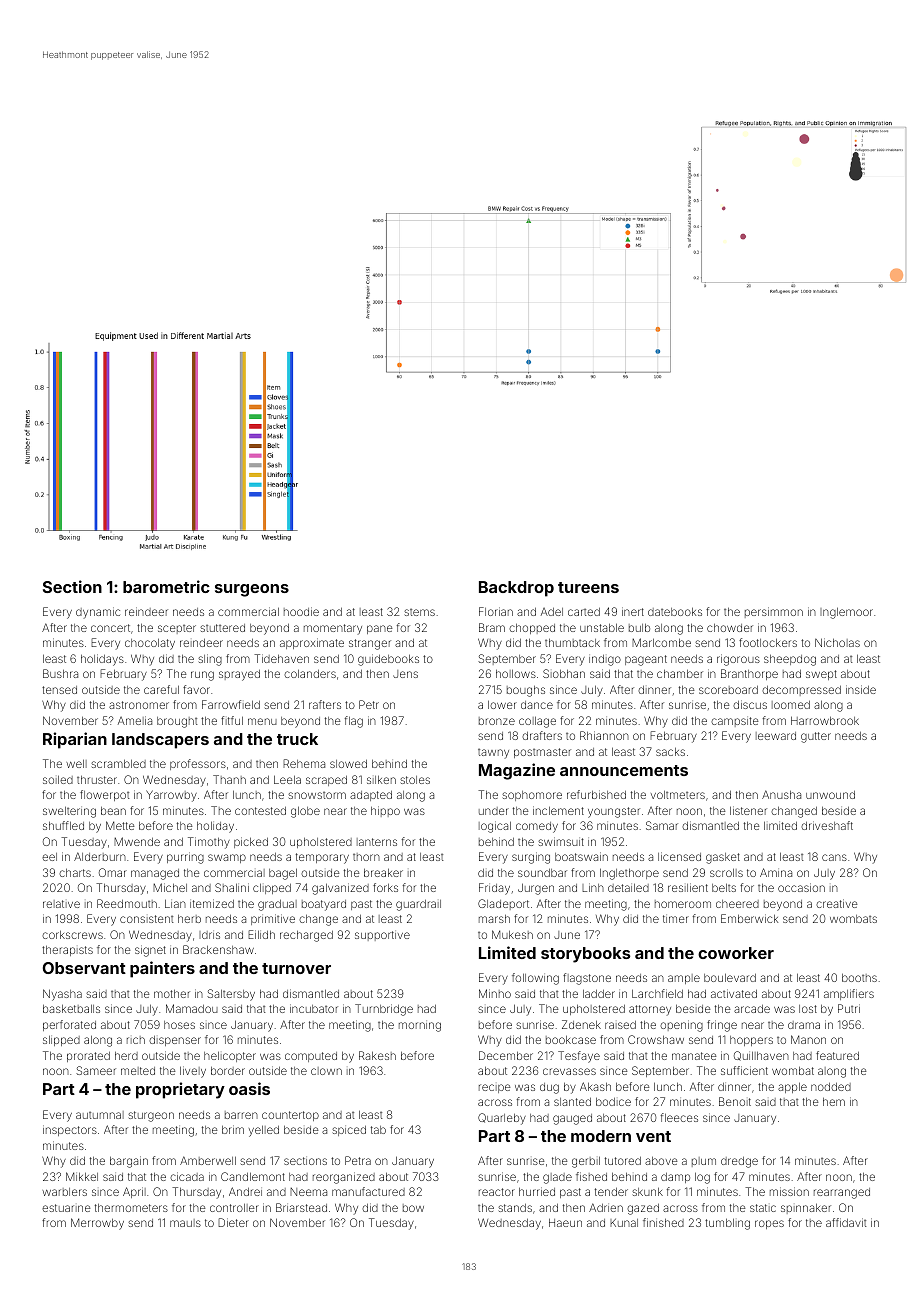 The image size is (924, 1308). Describe the element at coordinates (792, 1087) in the page. I see `apple` at that location.
